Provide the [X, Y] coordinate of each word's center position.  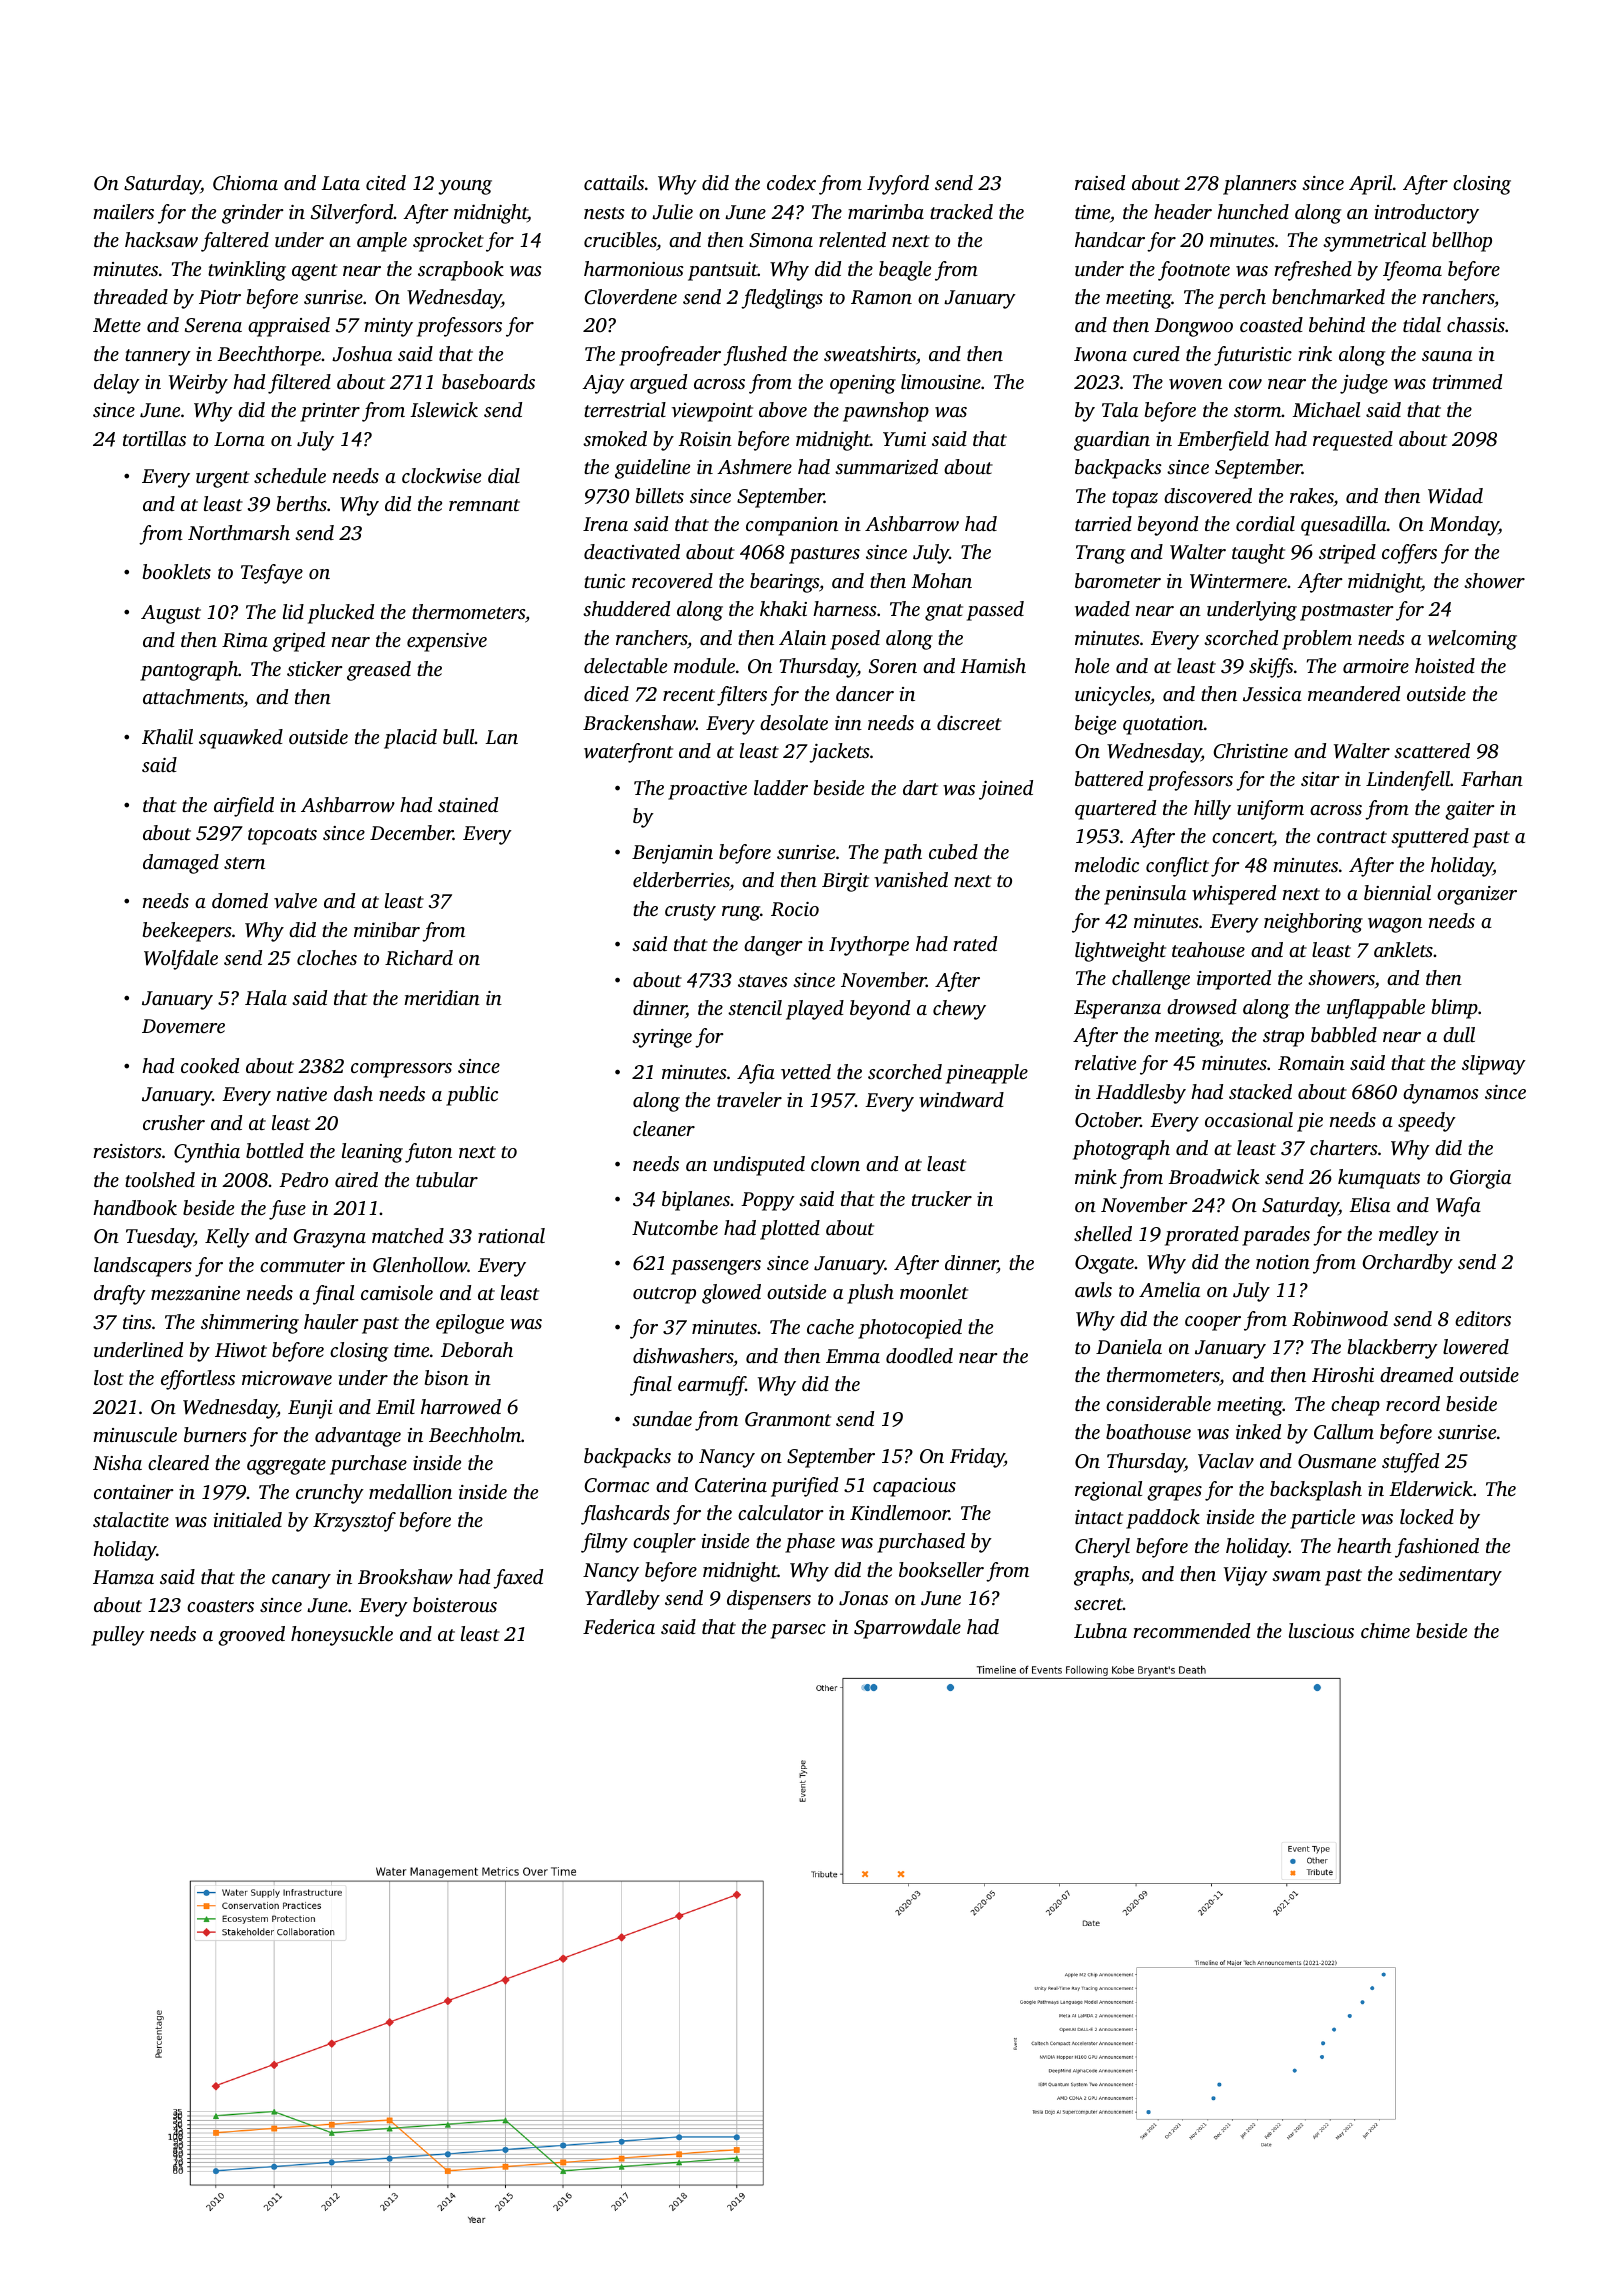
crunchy [330, 1494]
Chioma [245, 183]
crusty [690, 912]
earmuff [712, 1386]
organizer [1477, 895]
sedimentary [1450, 1576]
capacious [914, 1487]
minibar [387, 929]
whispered [1234, 895]
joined [1006, 790]
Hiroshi [1343, 1374]
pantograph [189, 671]
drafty [120, 1295]
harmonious [634, 268]
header [1183, 211]
